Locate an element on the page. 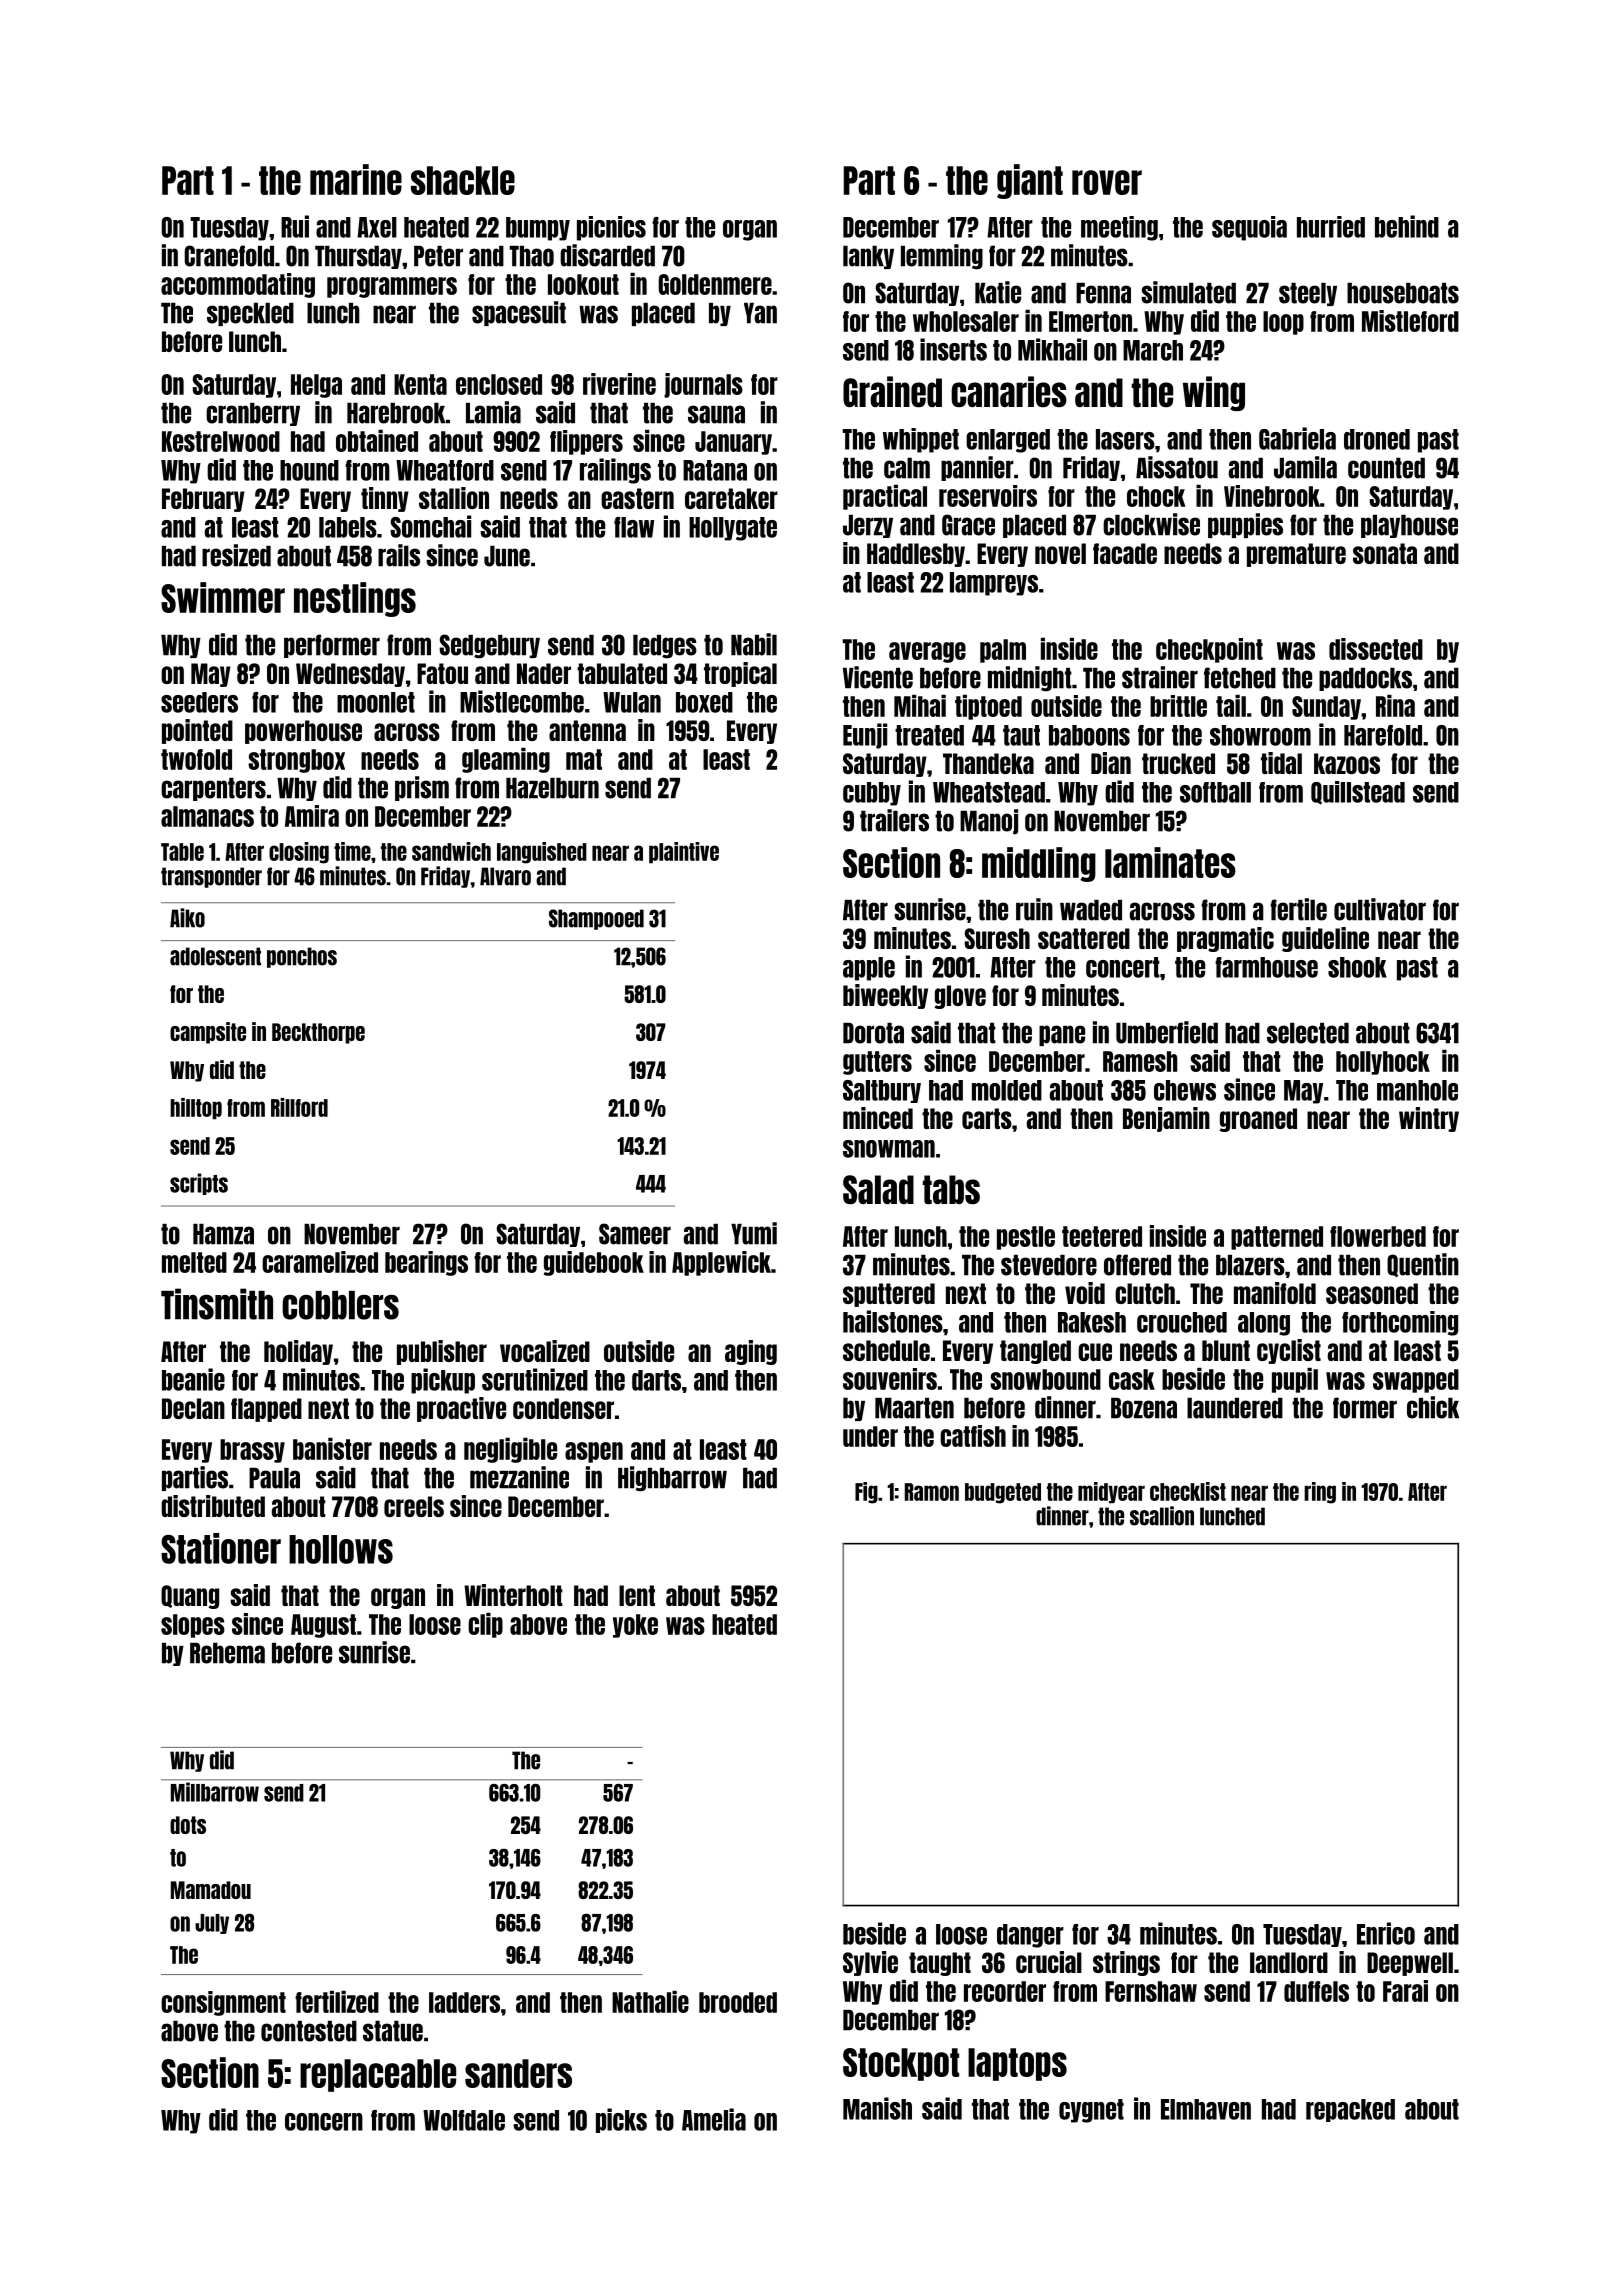 Image resolution: width=1620 pixels, height=2292 pixels. glove is located at coordinates (960, 997).
